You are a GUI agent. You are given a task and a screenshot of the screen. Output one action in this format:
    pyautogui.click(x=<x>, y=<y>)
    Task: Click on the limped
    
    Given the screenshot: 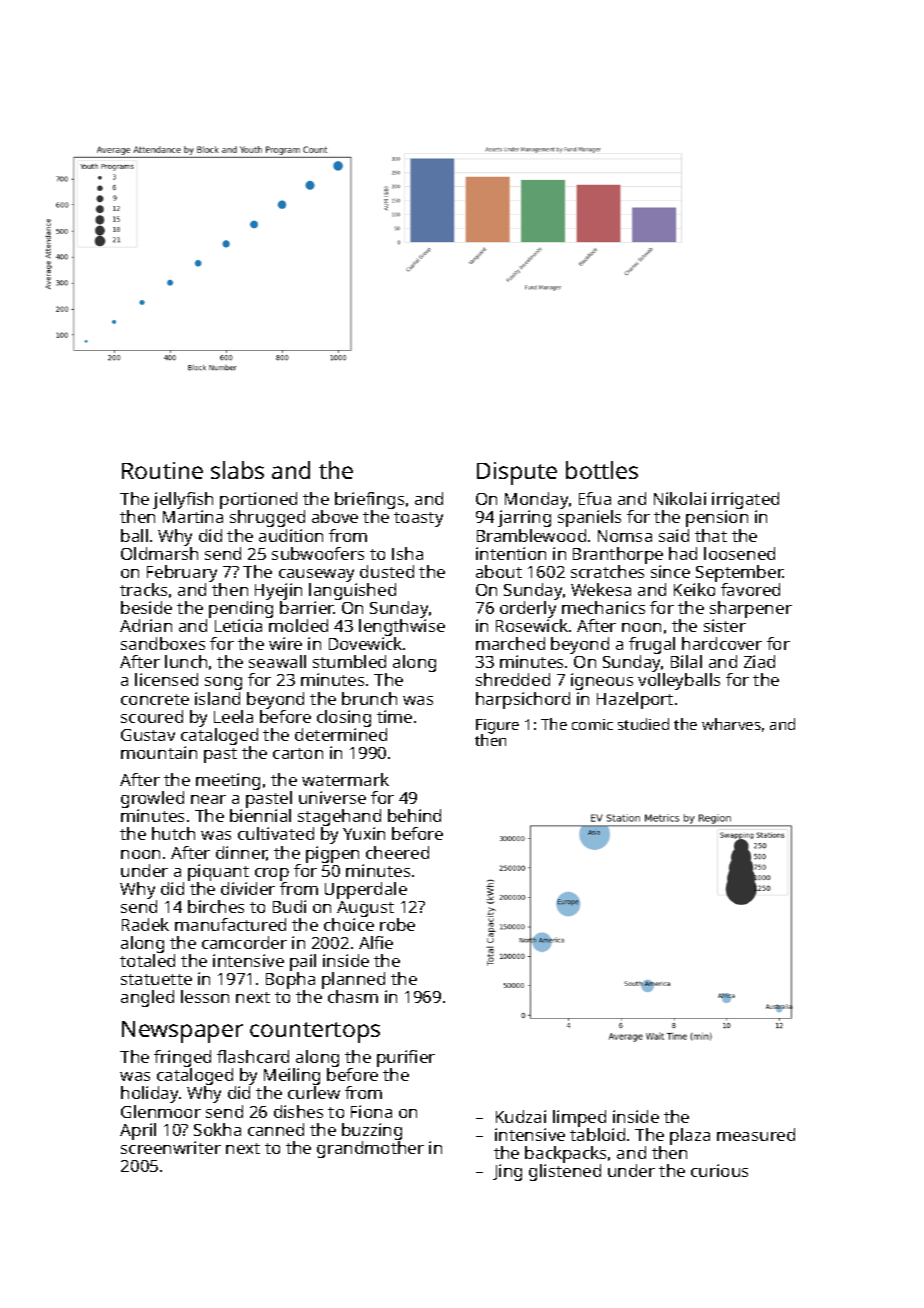 What is the action you would take?
    pyautogui.click(x=579, y=1118)
